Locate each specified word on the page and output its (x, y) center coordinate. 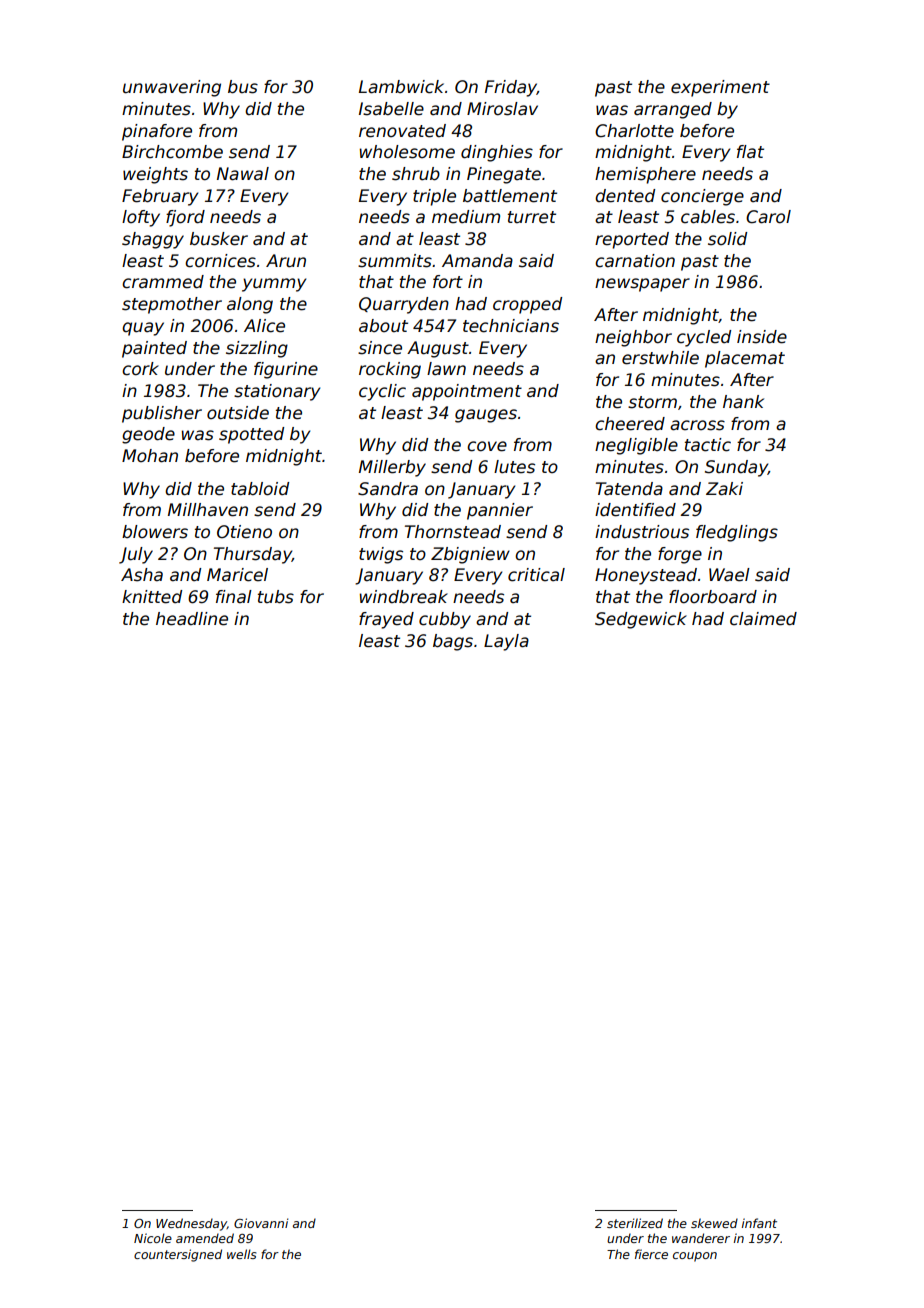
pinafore (157, 132)
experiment (720, 88)
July (136, 555)
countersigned (178, 1255)
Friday (511, 88)
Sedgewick (641, 620)
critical (536, 575)
